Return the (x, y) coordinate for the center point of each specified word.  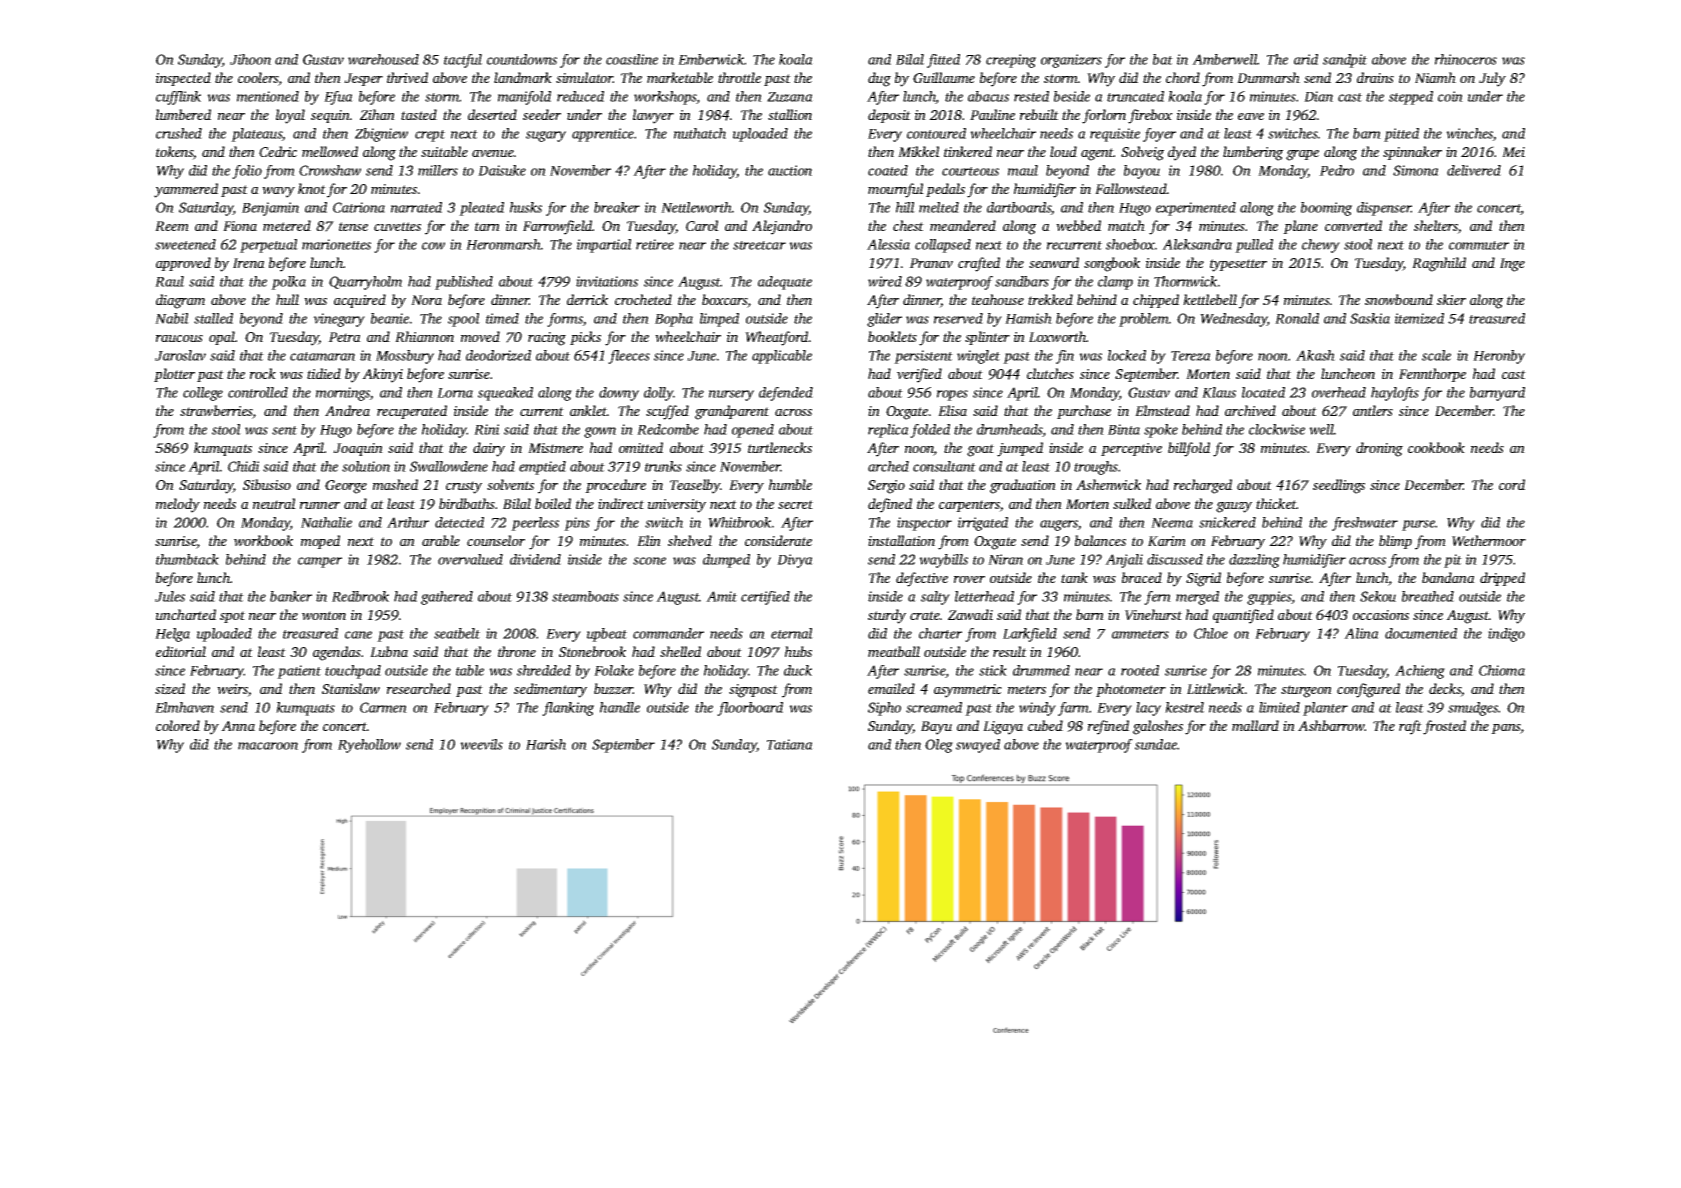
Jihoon (250, 59)
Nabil (172, 318)
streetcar (759, 245)
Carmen (383, 707)
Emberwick (711, 59)
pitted (1401, 135)
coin (1450, 96)
